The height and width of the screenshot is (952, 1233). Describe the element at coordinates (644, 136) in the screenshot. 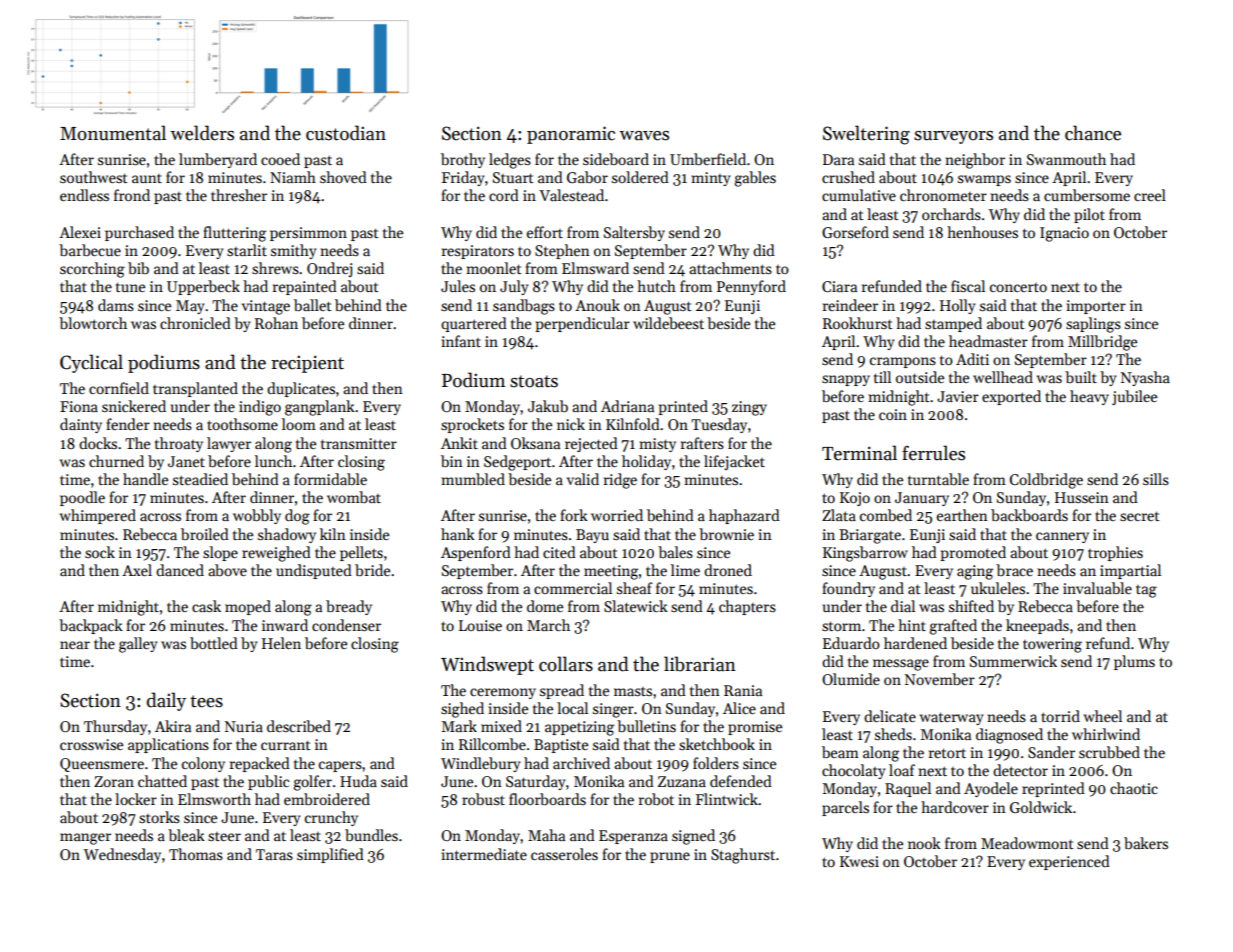

I see `waves` at that location.
